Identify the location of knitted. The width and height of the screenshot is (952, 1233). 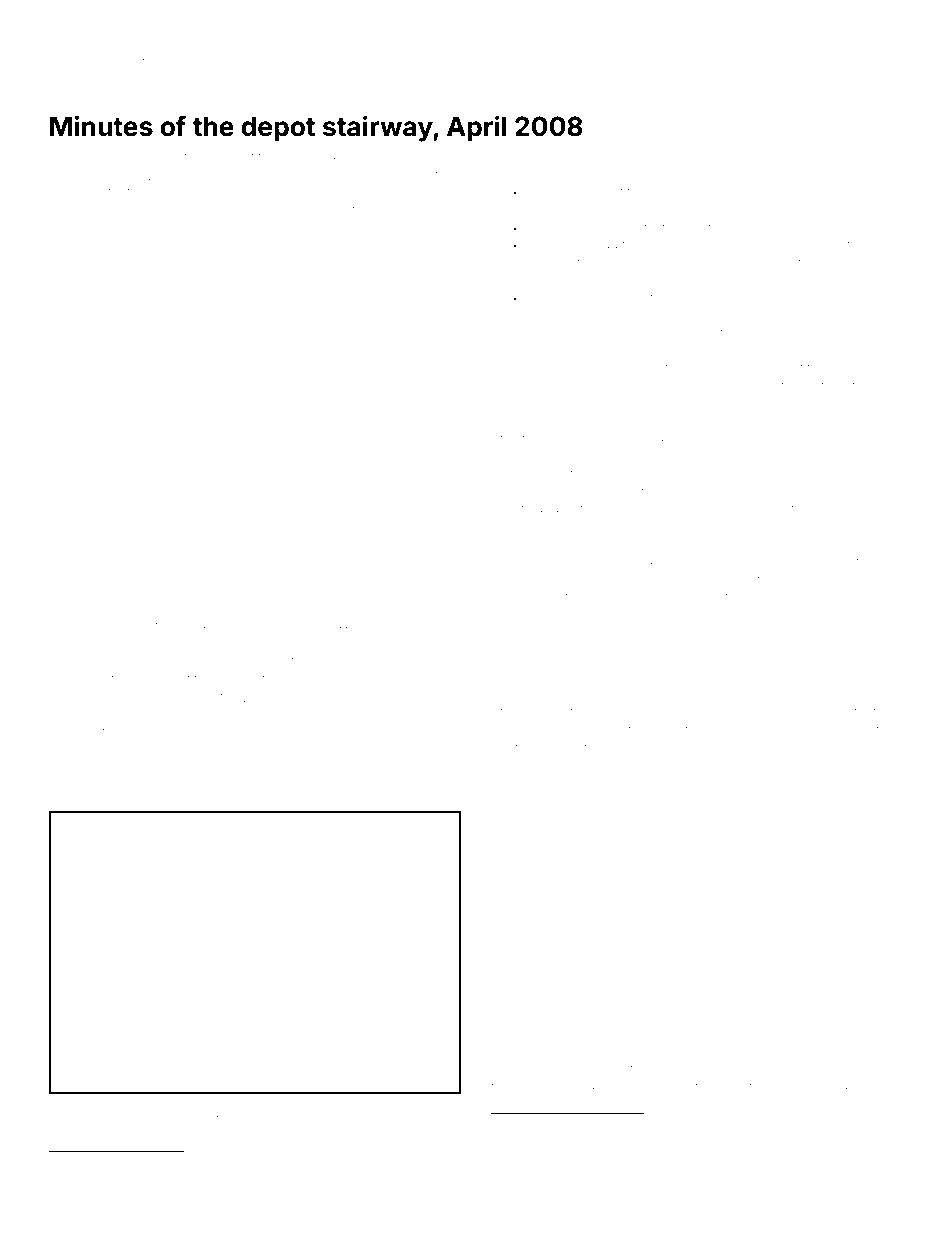
(157, 626).
